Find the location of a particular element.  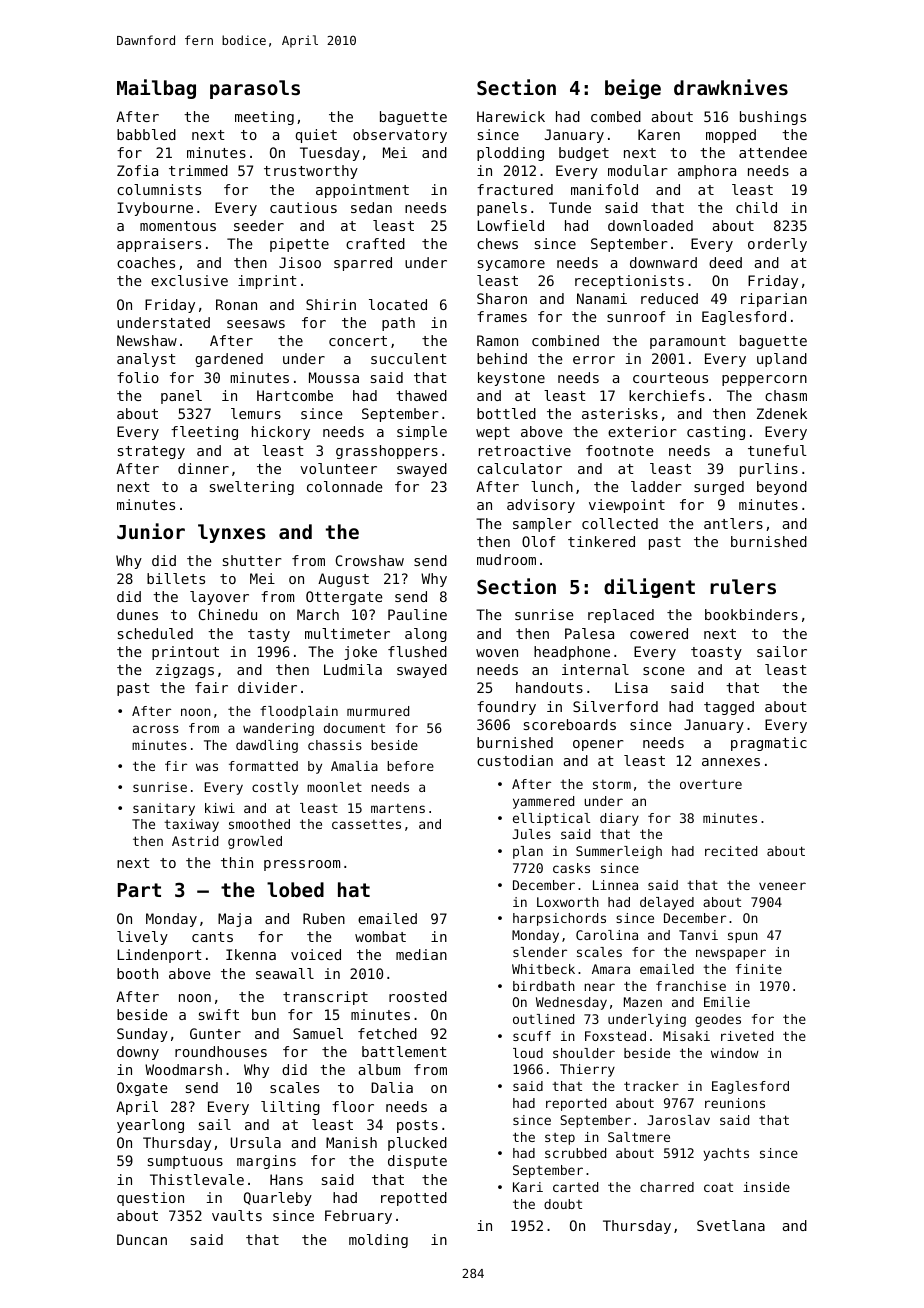

flushed is located at coordinates (417, 651).
